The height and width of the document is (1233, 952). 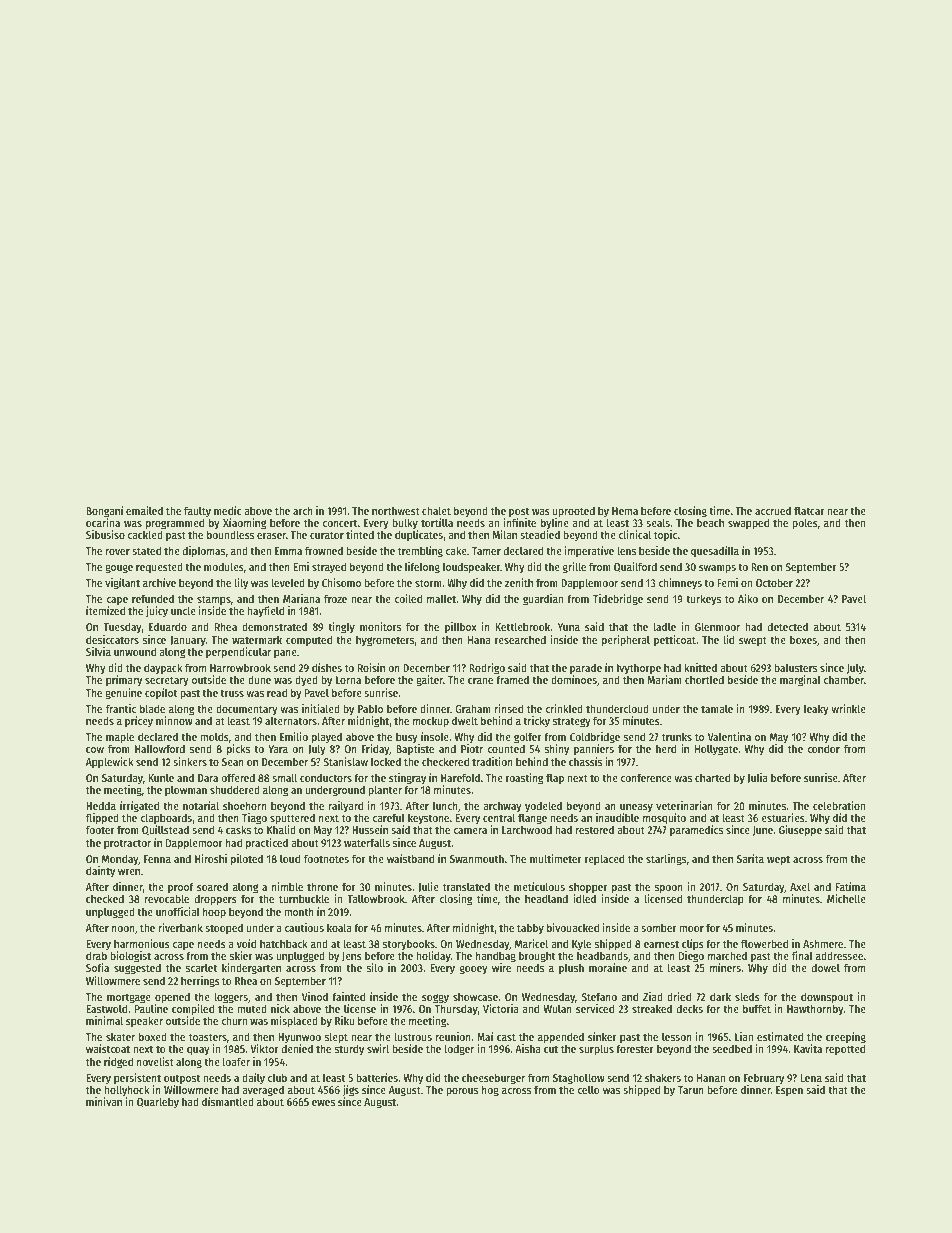 What do you see at coordinates (105, 898) in the document?
I see `checked` at bounding box center [105, 898].
